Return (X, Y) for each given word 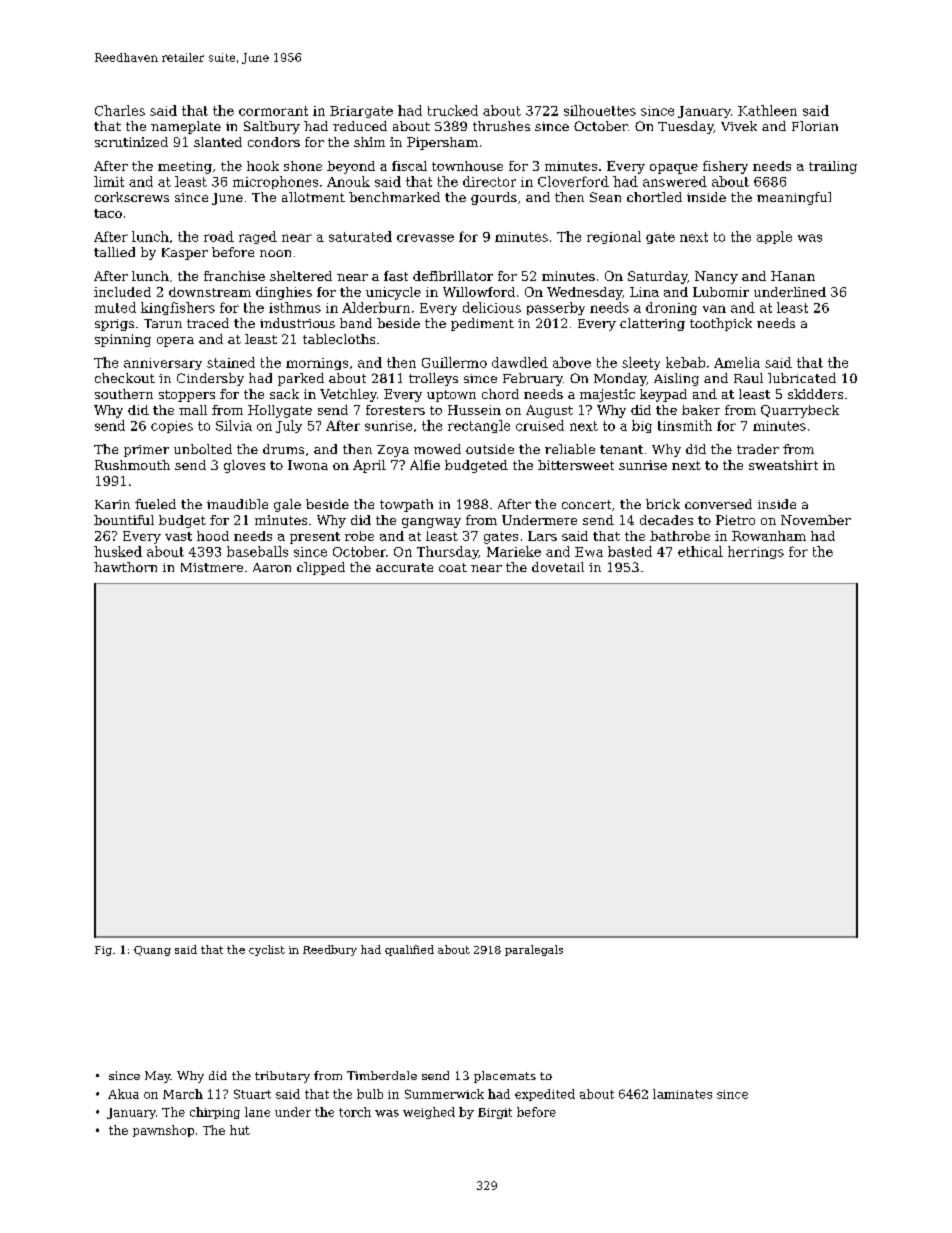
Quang (152, 951)
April (369, 466)
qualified (409, 950)
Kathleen (767, 110)
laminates (682, 1094)
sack (284, 394)
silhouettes (600, 110)
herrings (756, 552)
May (158, 1077)
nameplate (186, 127)
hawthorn (125, 567)
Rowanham (769, 536)
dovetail (558, 567)
